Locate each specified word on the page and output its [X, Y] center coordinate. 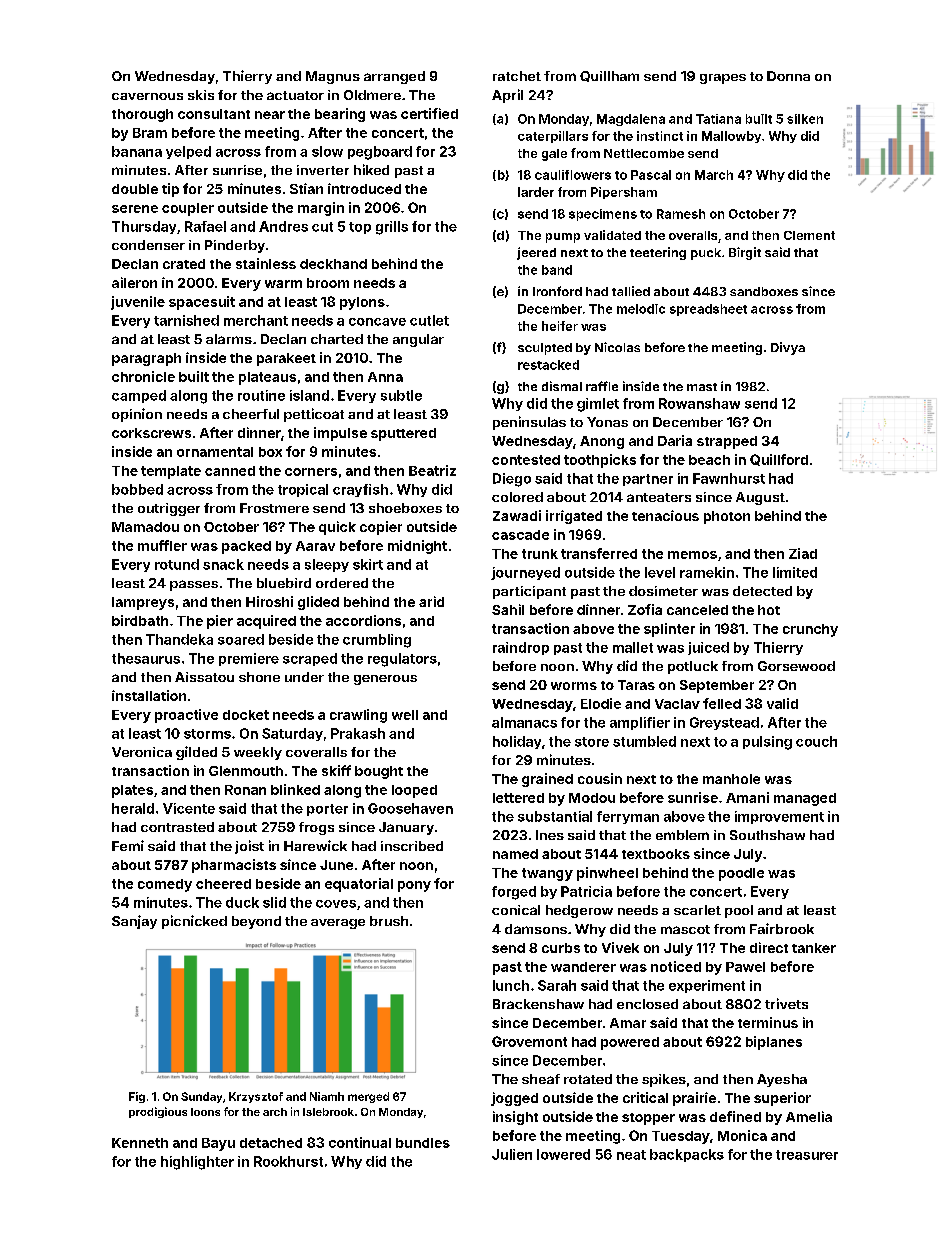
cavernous [147, 96]
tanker [814, 948]
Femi [128, 845]
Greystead [724, 723]
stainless [266, 263]
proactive [186, 716]
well [405, 715]
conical [516, 910]
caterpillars [553, 137]
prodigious [158, 1112]
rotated [588, 1079]
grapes [723, 79]
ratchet [517, 76]
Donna [788, 76]
